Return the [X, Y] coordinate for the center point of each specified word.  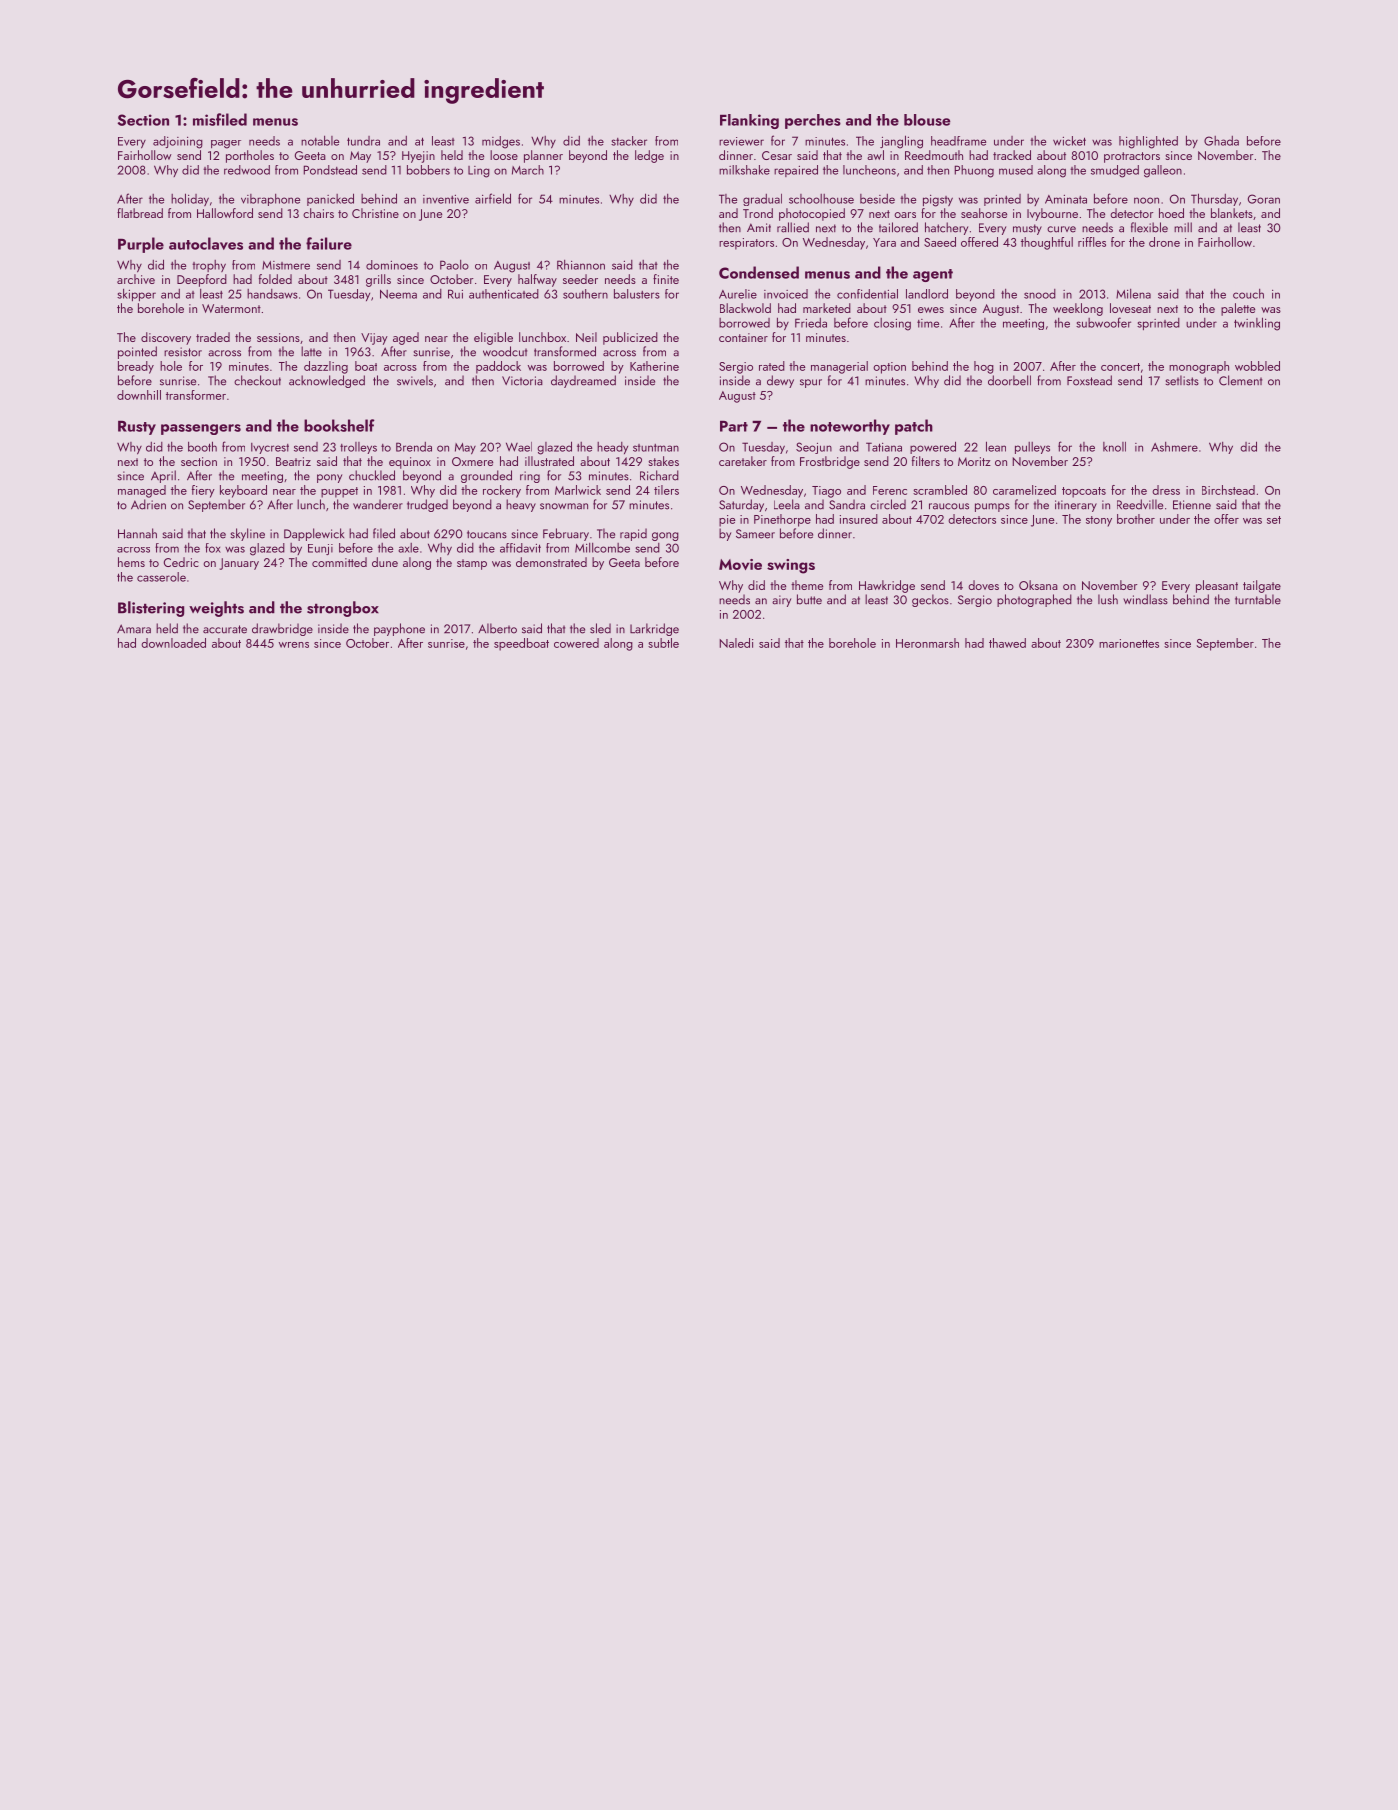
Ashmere [1174, 447]
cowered [576, 643]
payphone [399, 629]
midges [501, 142]
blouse [927, 120]
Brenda [414, 447]
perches [813, 121]
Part [734, 426]
